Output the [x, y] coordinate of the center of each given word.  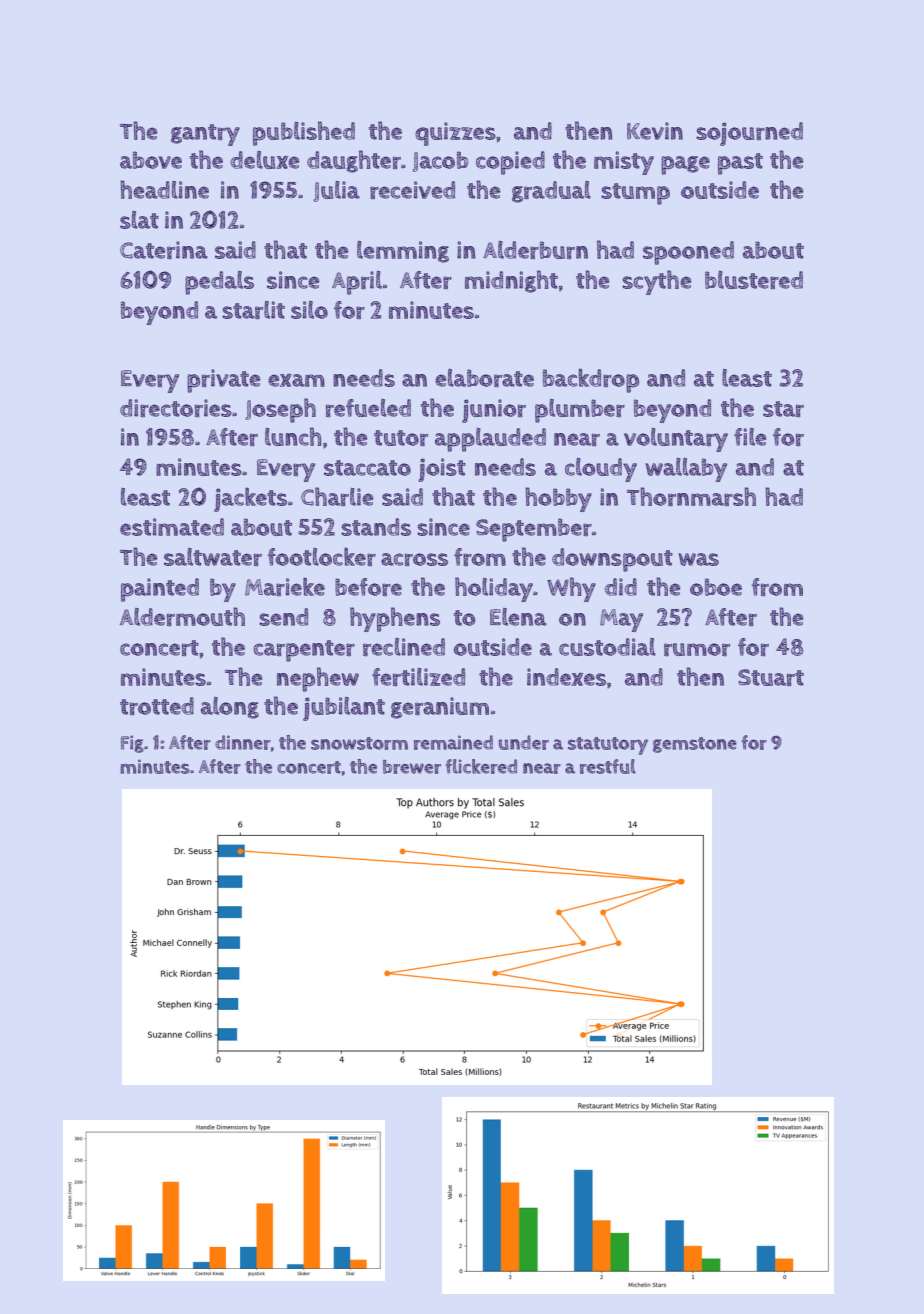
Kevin [655, 131]
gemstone [695, 745]
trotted [157, 706]
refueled [368, 408]
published [304, 133]
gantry [205, 135]
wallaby [686, 470]
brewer [412, 767]
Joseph [281, 410]
